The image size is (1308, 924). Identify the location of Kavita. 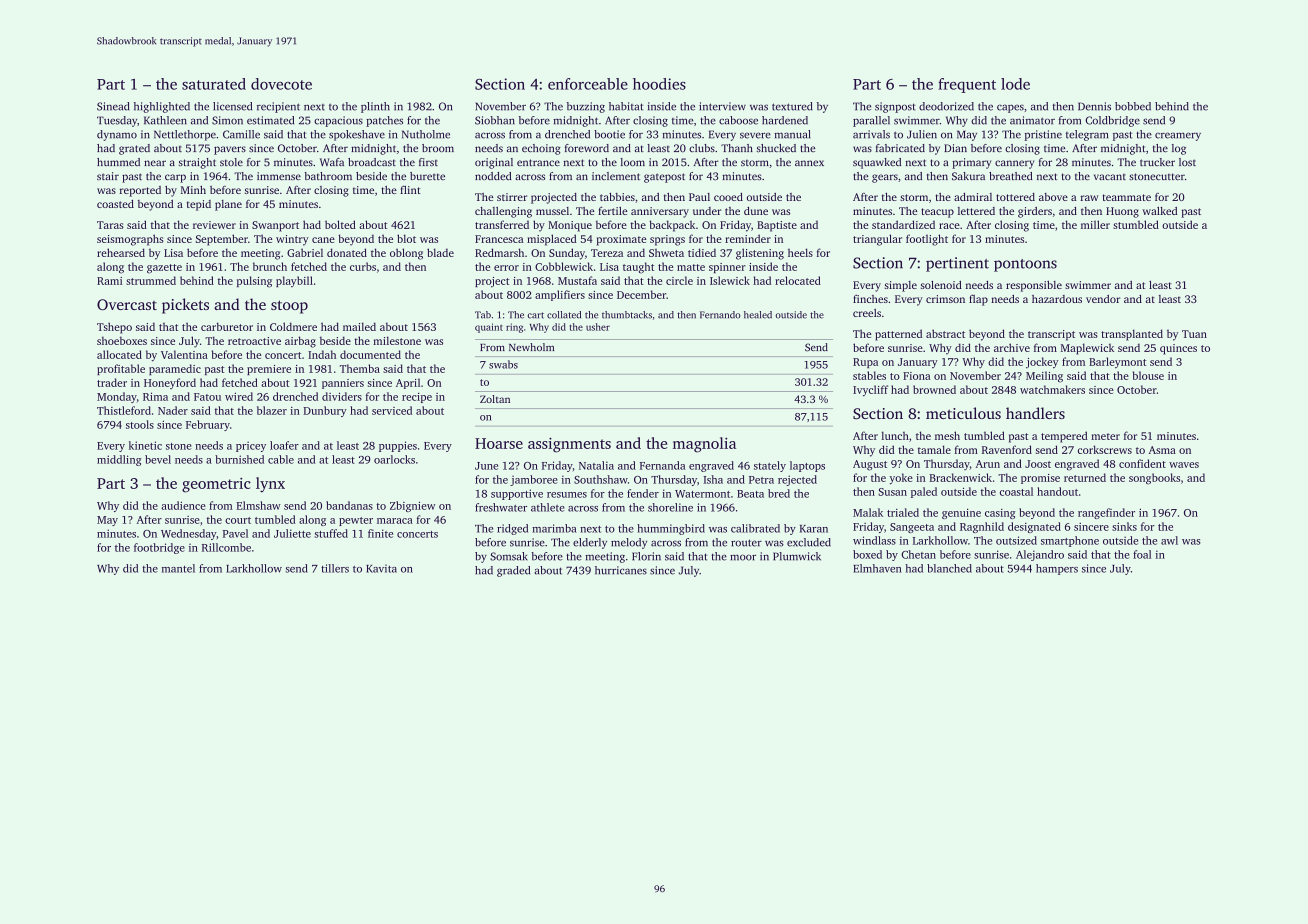
(381, 568).
